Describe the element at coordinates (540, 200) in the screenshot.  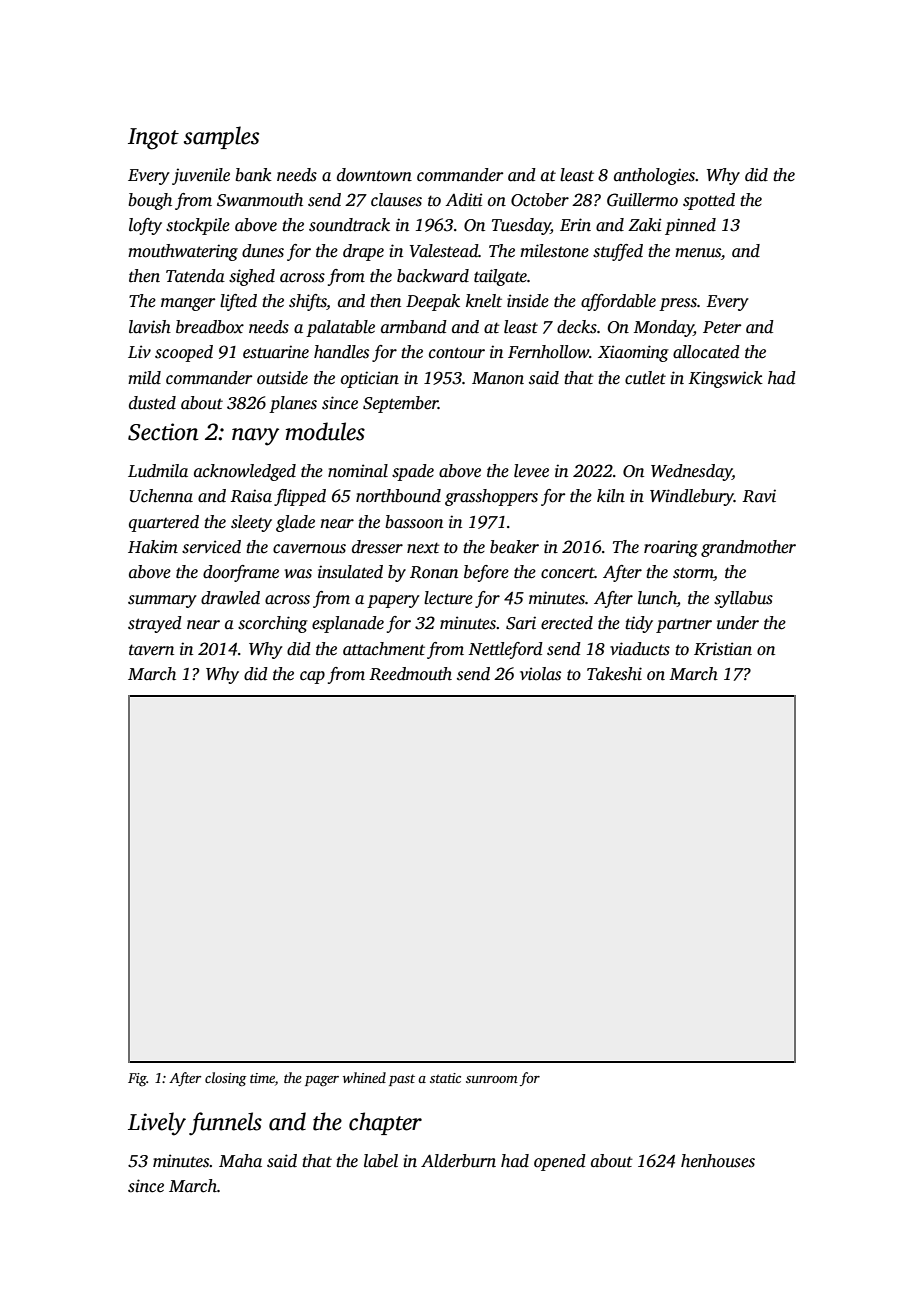
I see `October` at that location.
